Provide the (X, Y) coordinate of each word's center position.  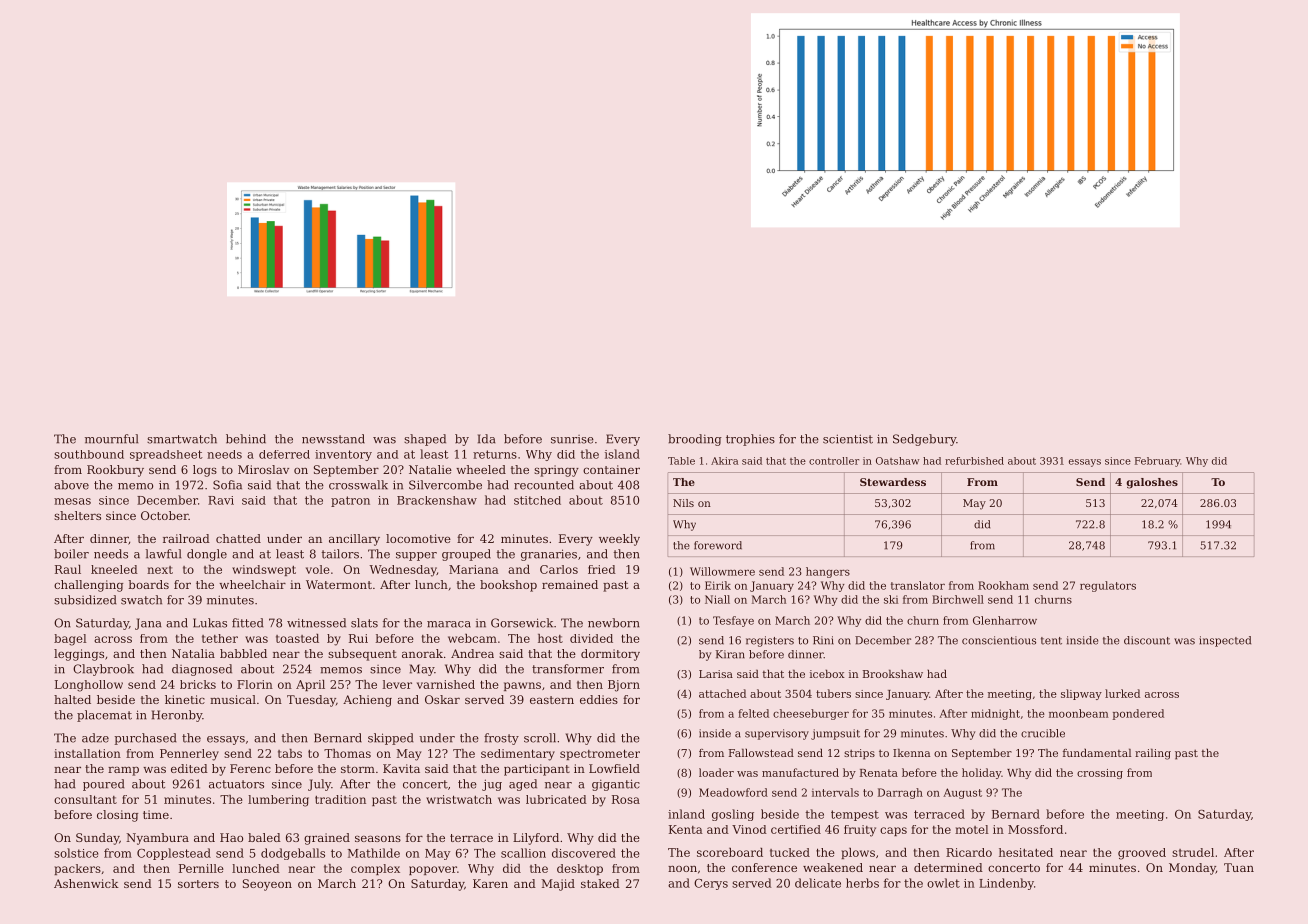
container (611, 469)
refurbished (974, 461)
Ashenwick (86, 883)
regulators (1108, 586)
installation (87, 753)
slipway (1081, 694)
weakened (833, 867)
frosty (501, 739)
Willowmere (722, 571)
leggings (79, 655)
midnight (995, 714)
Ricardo (969, 852)
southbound (89, 454)
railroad (186, 538)
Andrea (472, 653)
